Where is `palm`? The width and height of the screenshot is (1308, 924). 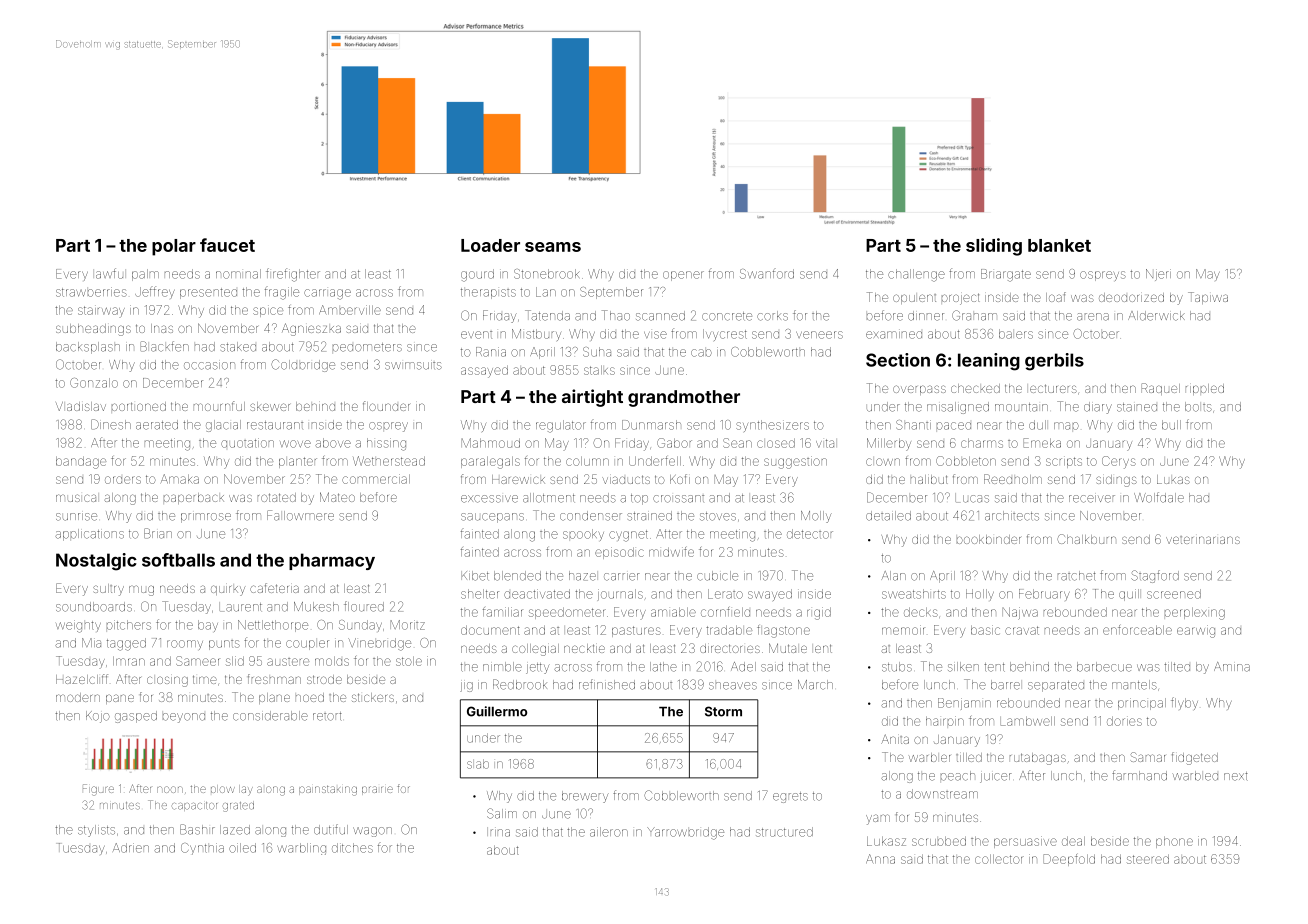 palm is located at coordinates (145, 275).
